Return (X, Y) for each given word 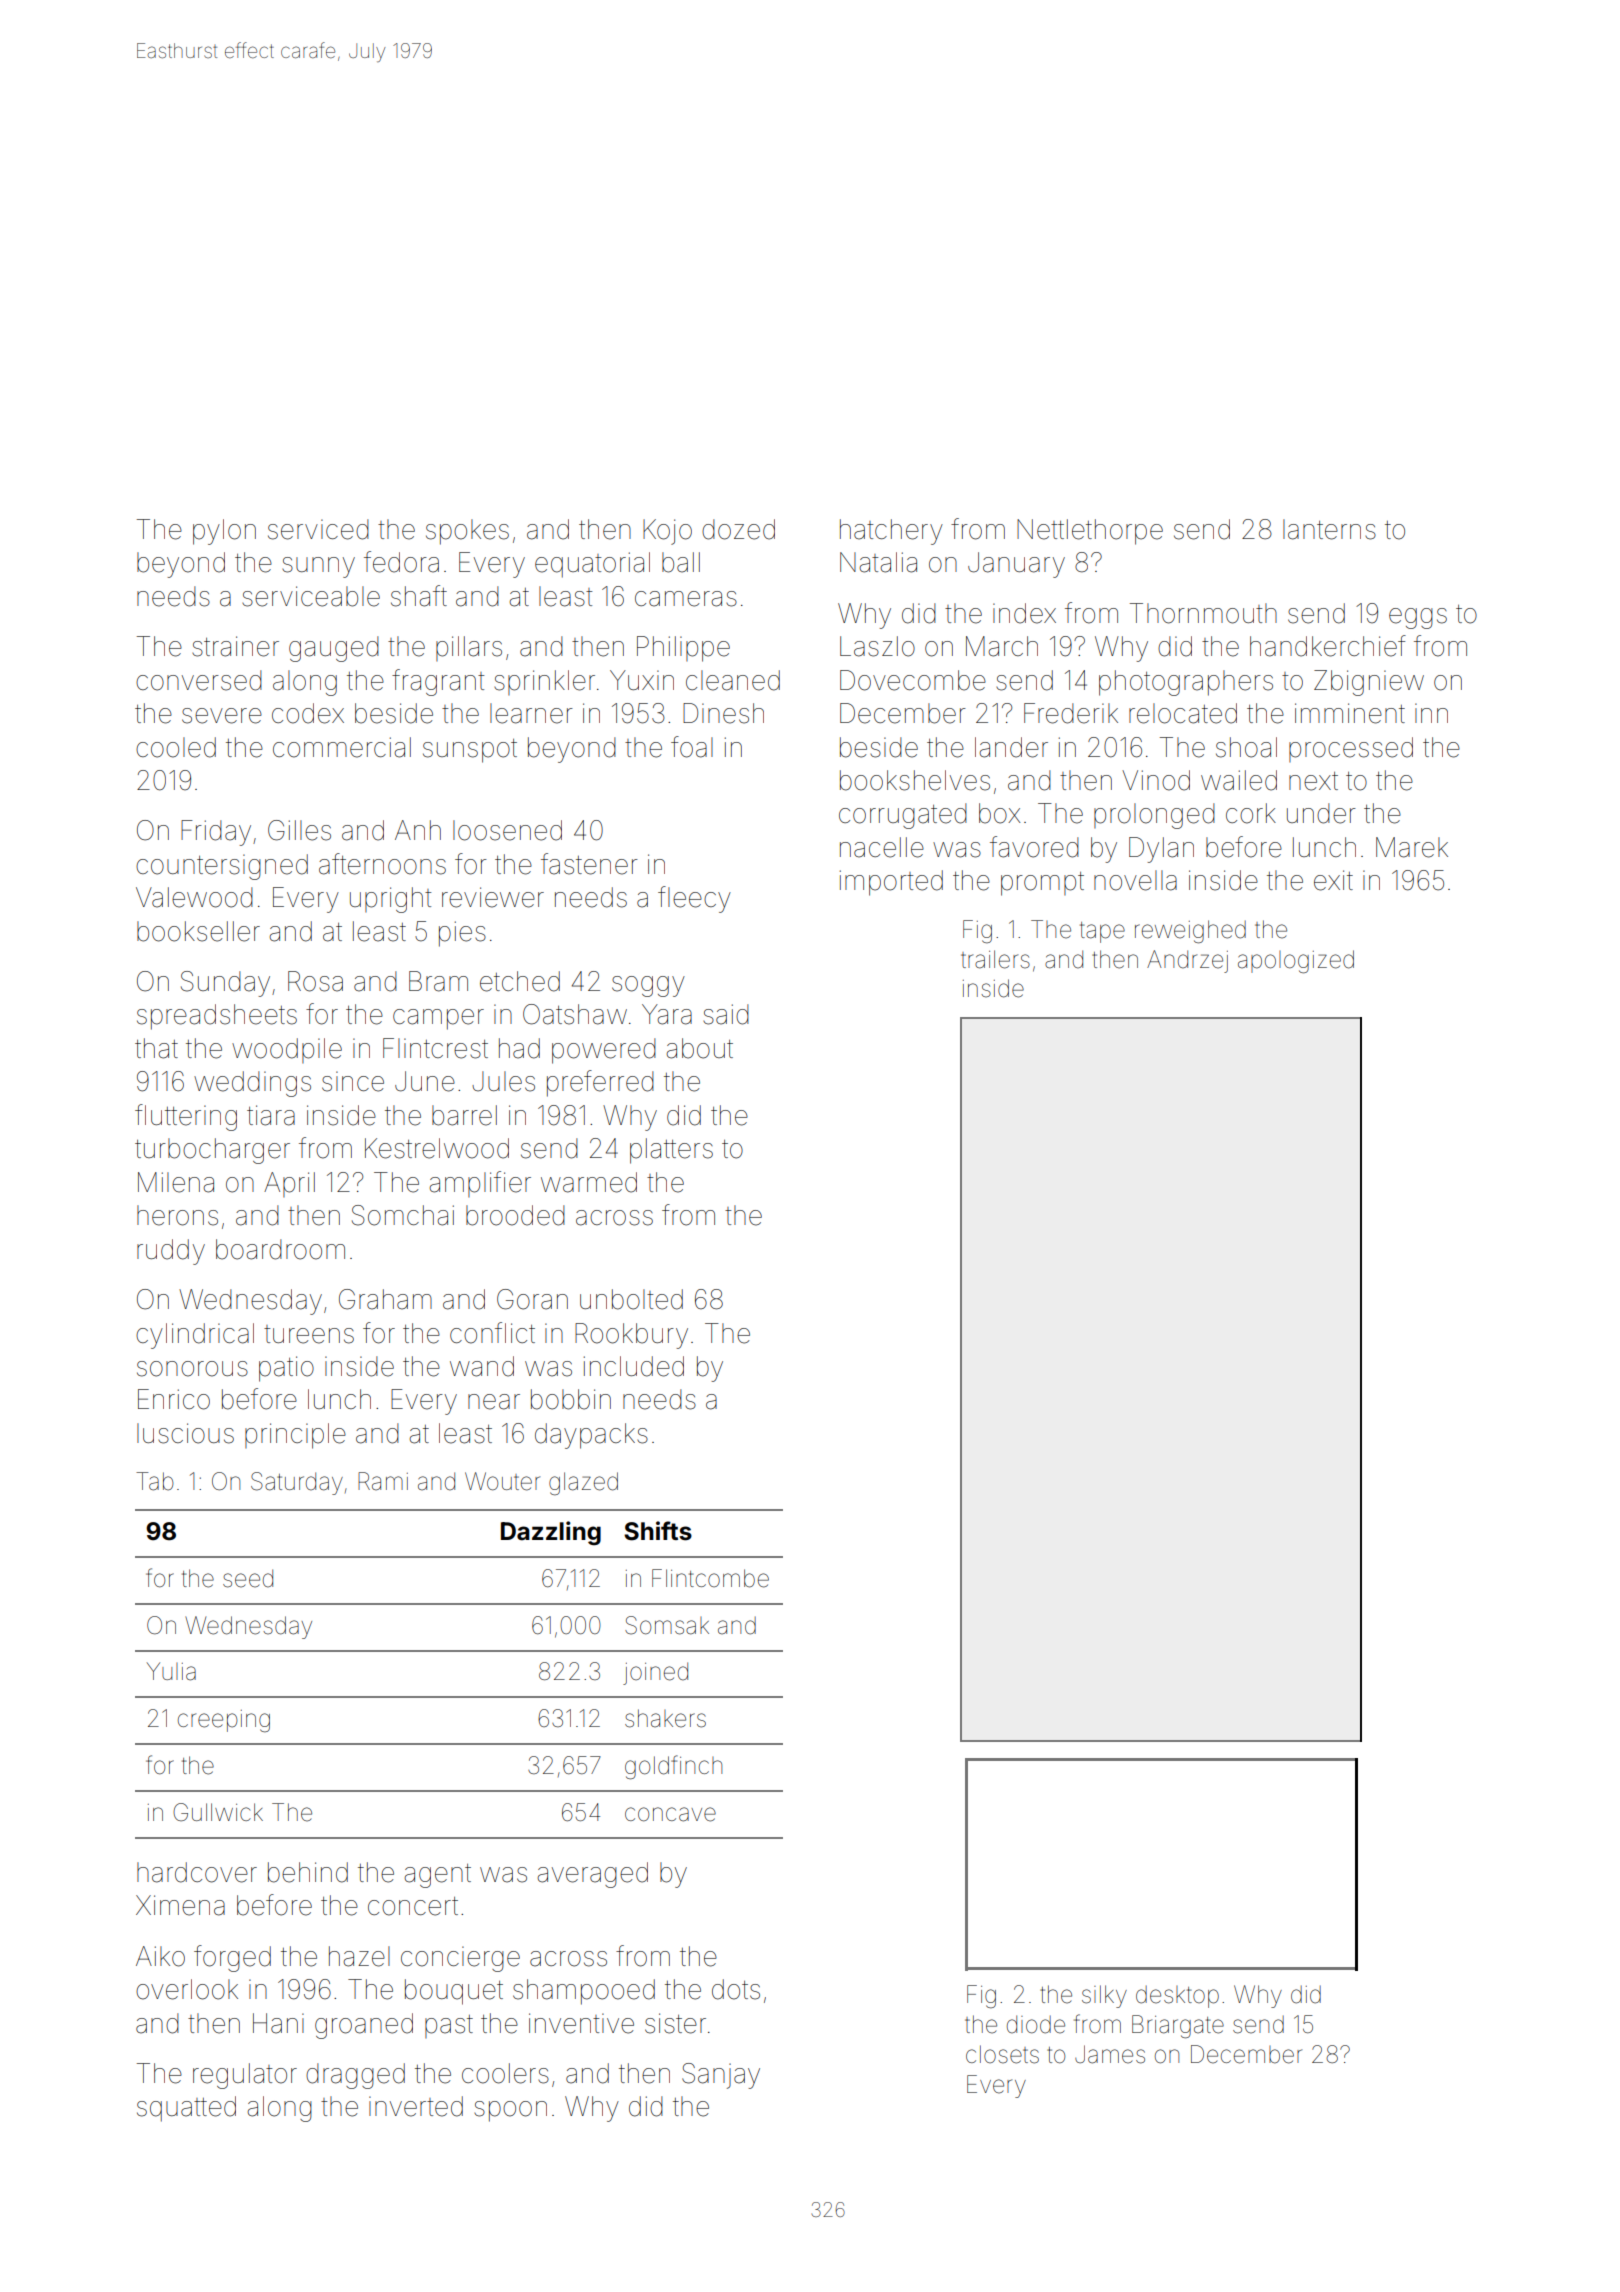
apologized (1296, 961)
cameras (686, 599)
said (726, 1014)
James (1110, 2054)
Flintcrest (435, 1048)
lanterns (1329, 529)
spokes (467, 532)
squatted (186, 2109)
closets (1002, 2054)
